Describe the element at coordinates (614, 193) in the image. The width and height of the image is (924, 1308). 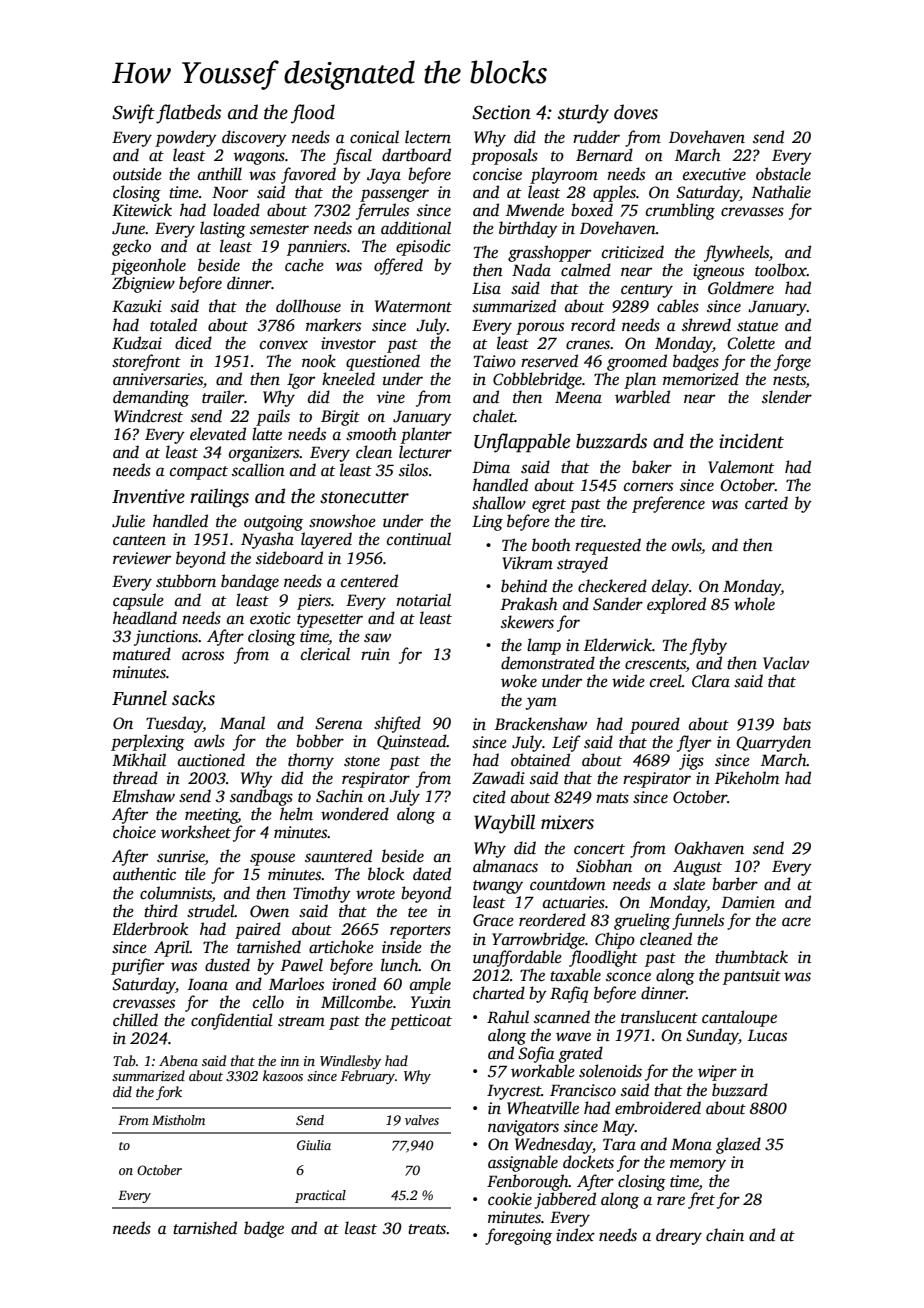
I see `apples` at that location.
